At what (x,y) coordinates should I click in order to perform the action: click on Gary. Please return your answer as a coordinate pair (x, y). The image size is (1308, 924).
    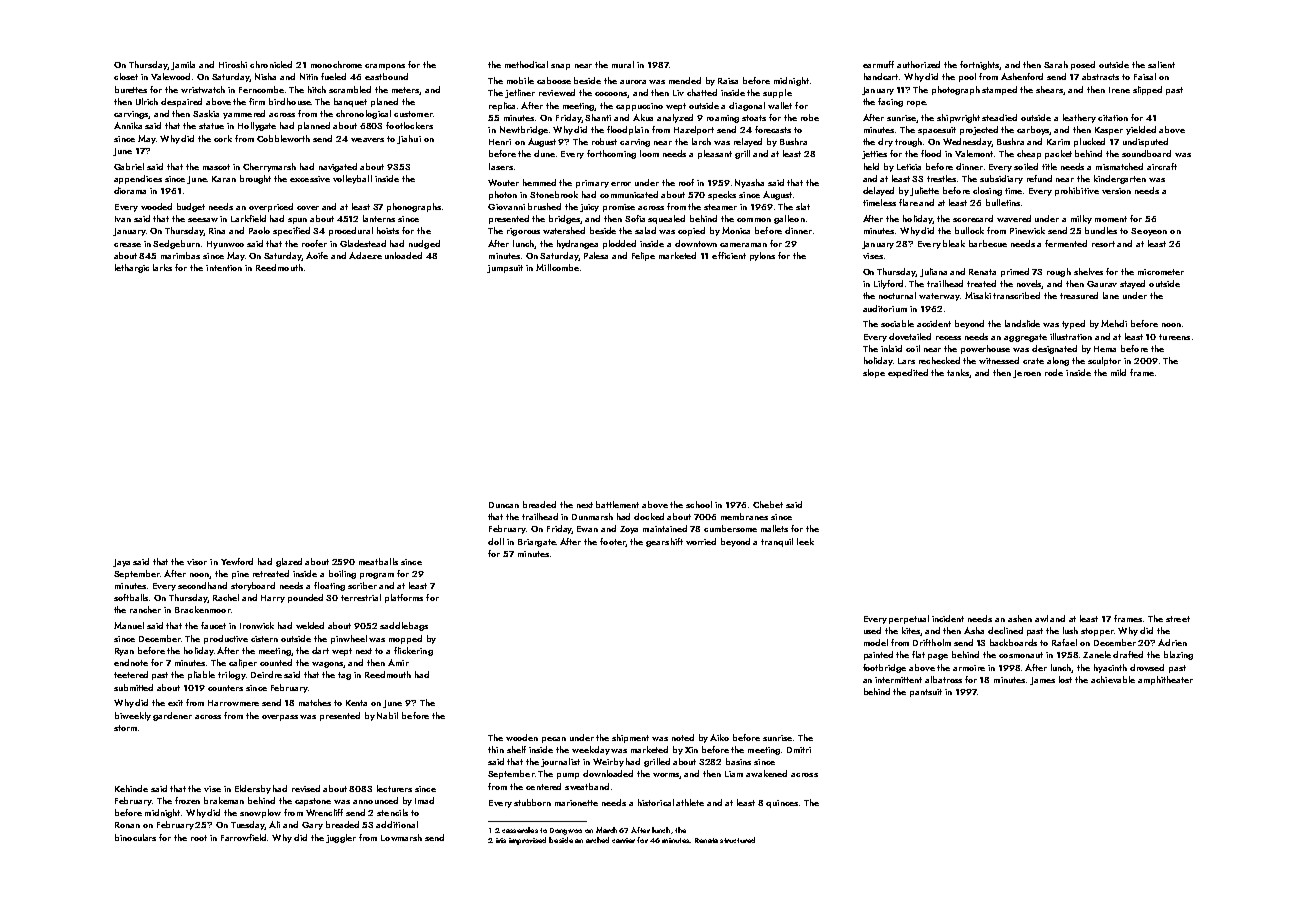
    Looking at the image, I should click on (312, 826).
